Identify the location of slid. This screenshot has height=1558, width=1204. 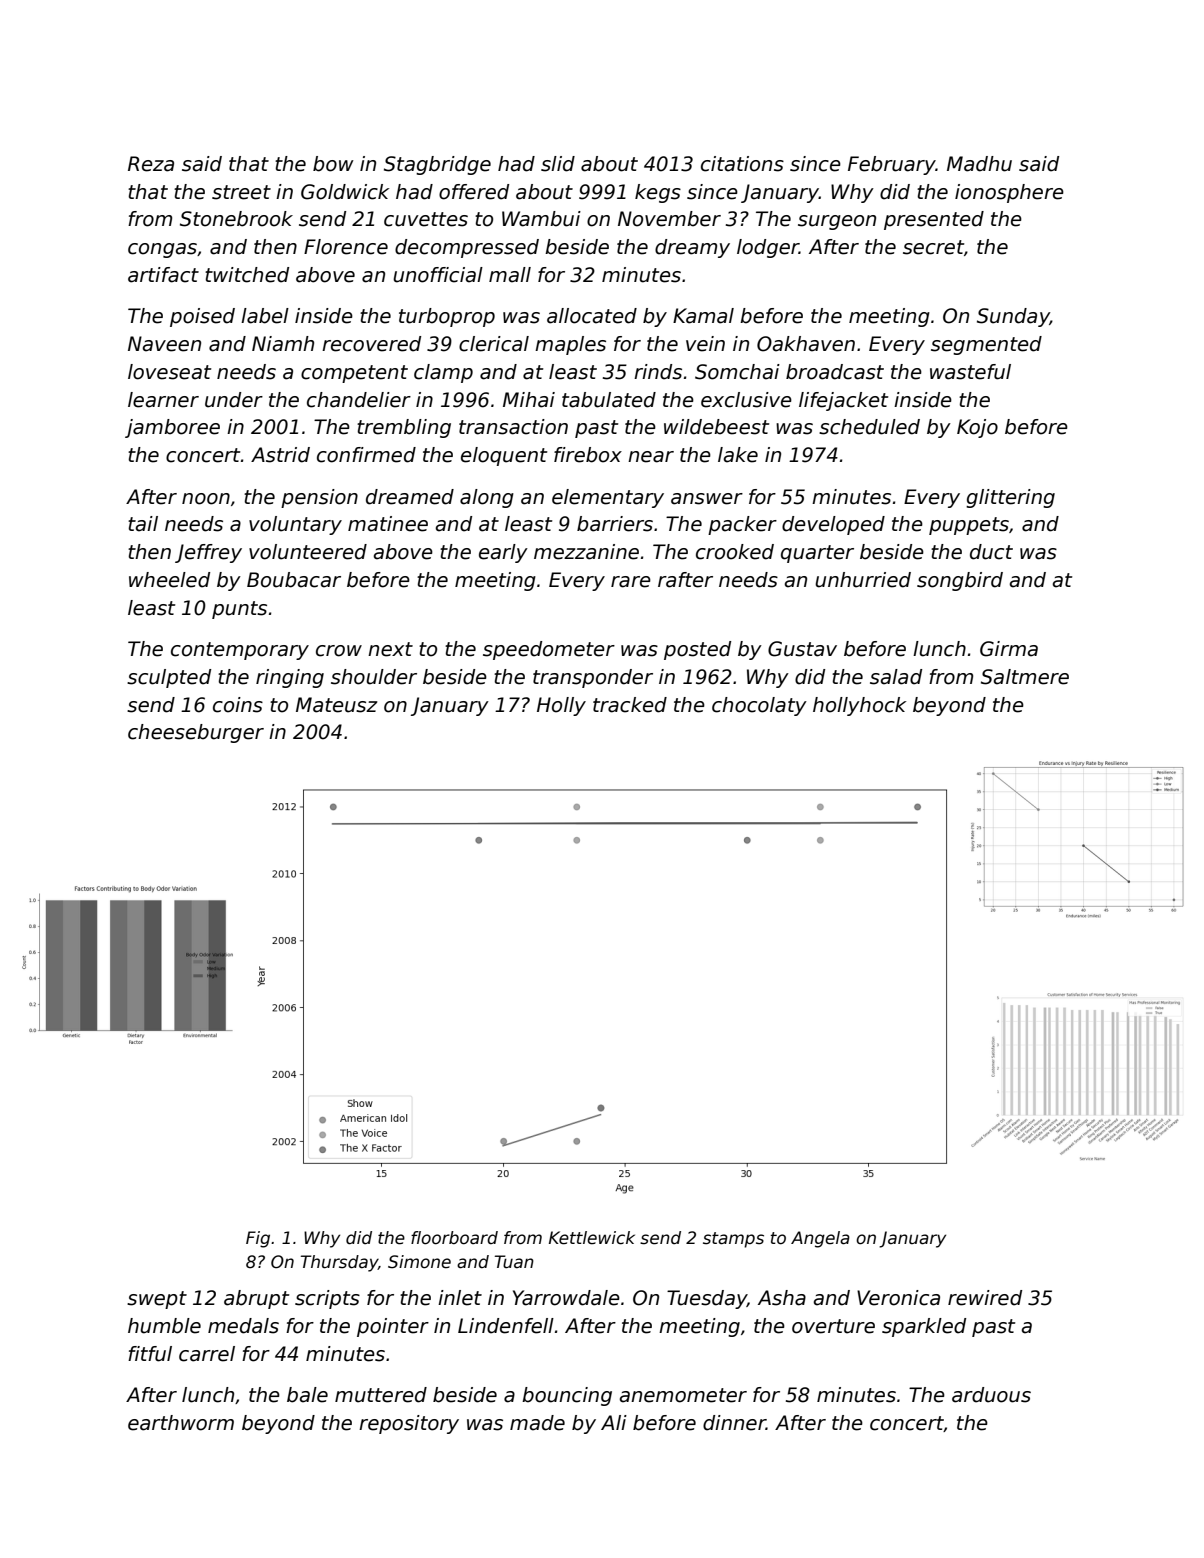
(558, 164).
